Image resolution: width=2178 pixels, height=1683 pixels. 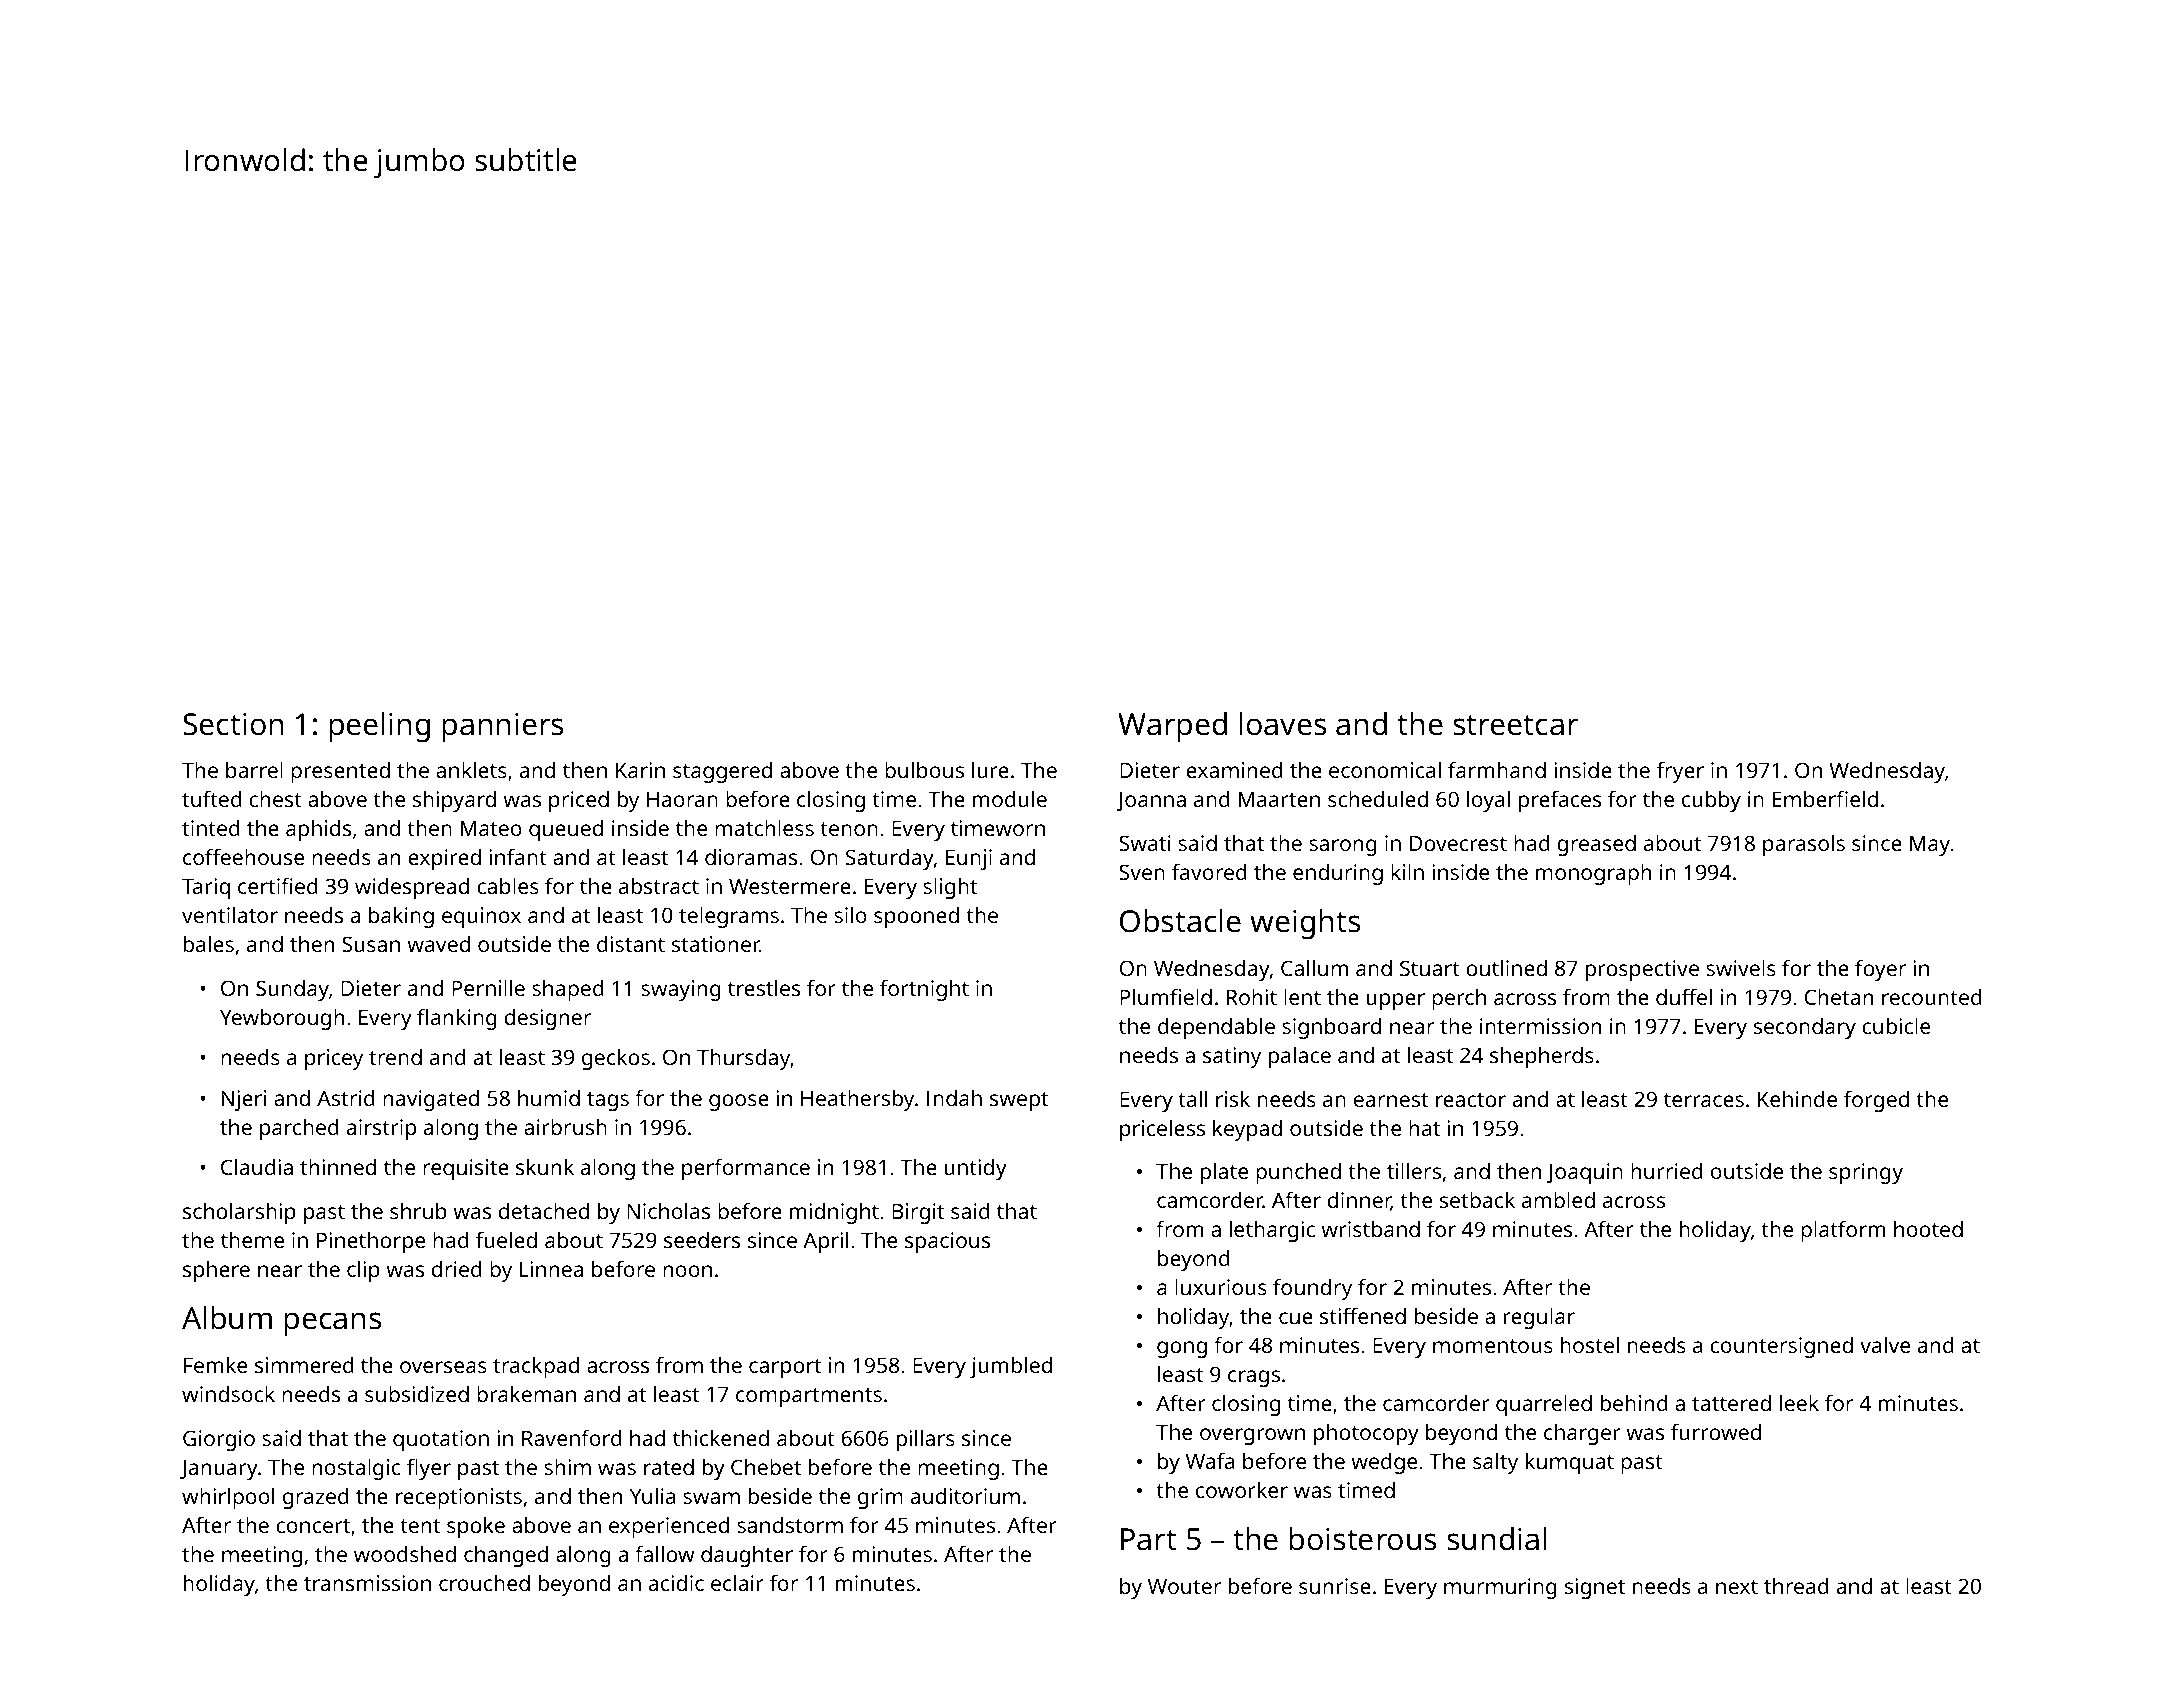 I want to click on transmission, so click(x=367, y=1583).
